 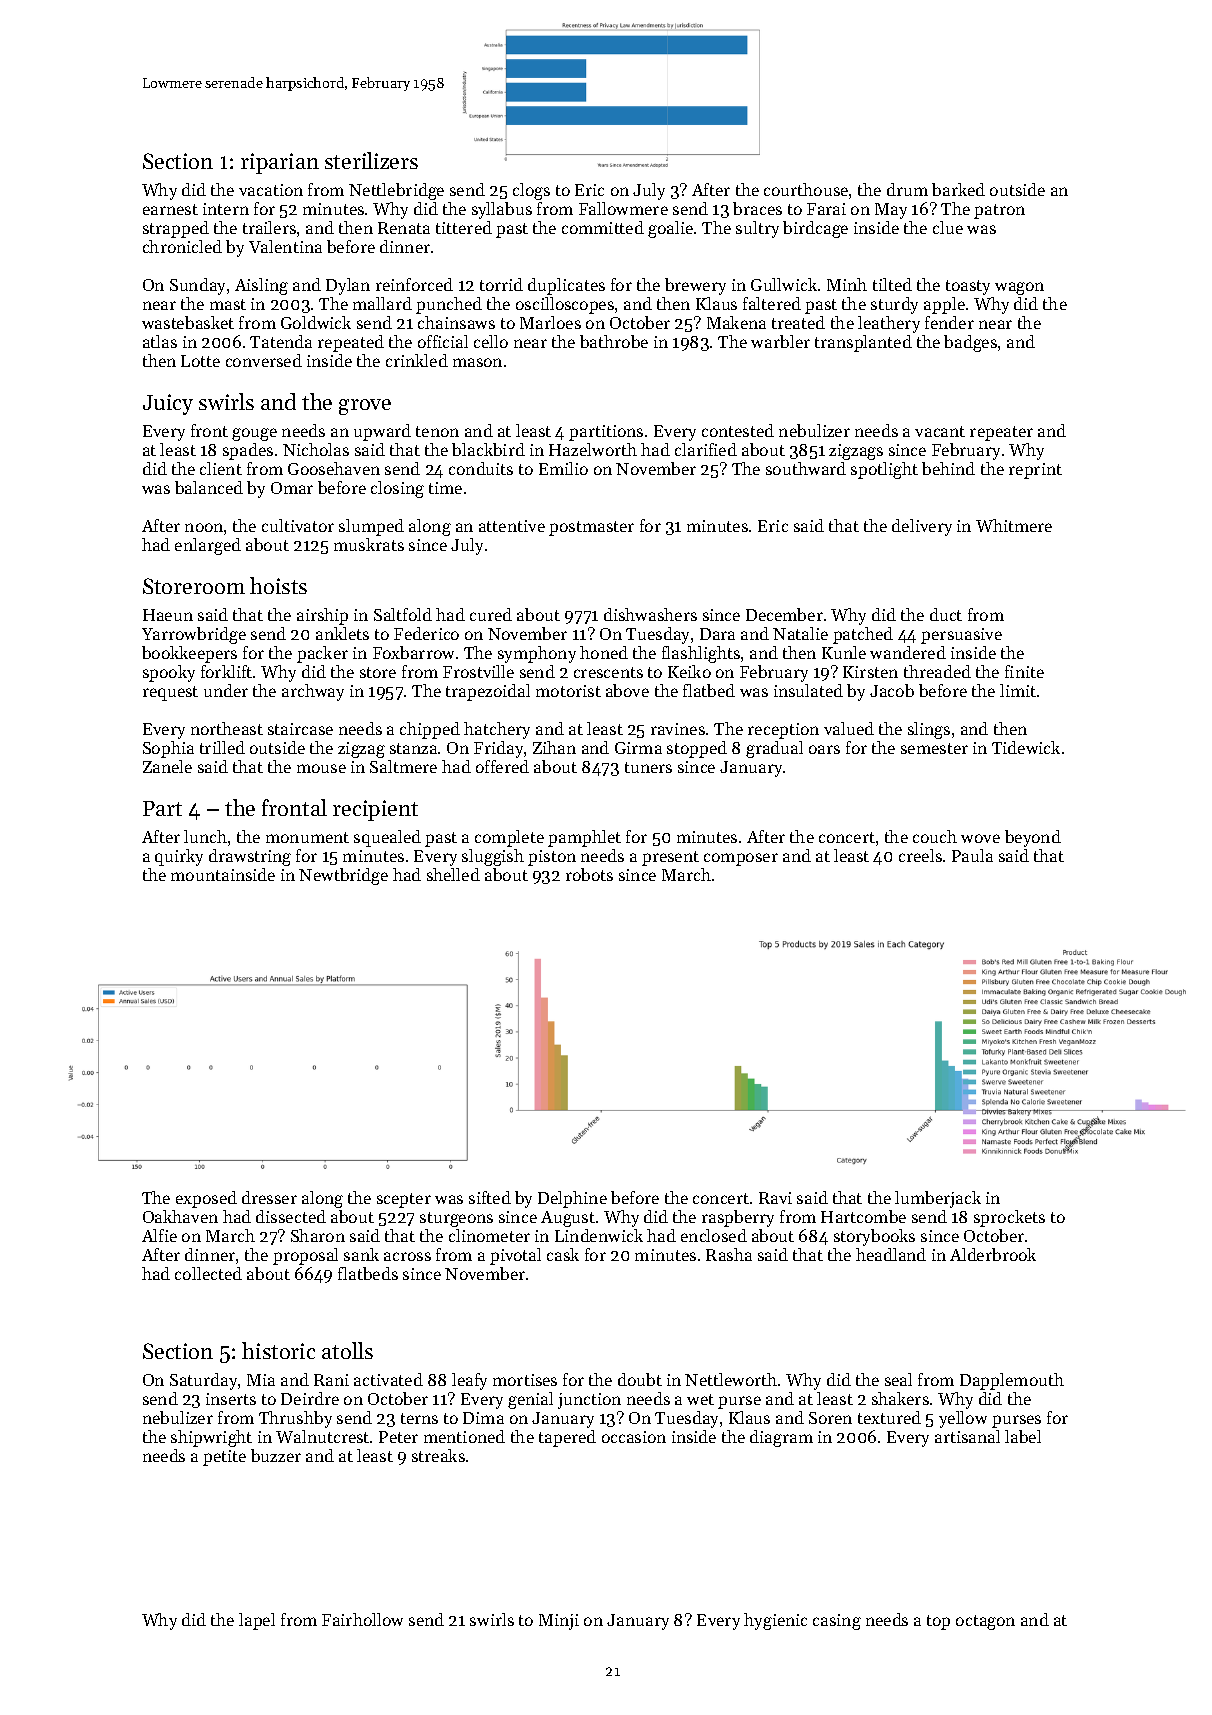 I want to click on patron, so click(x=999, y=211).
